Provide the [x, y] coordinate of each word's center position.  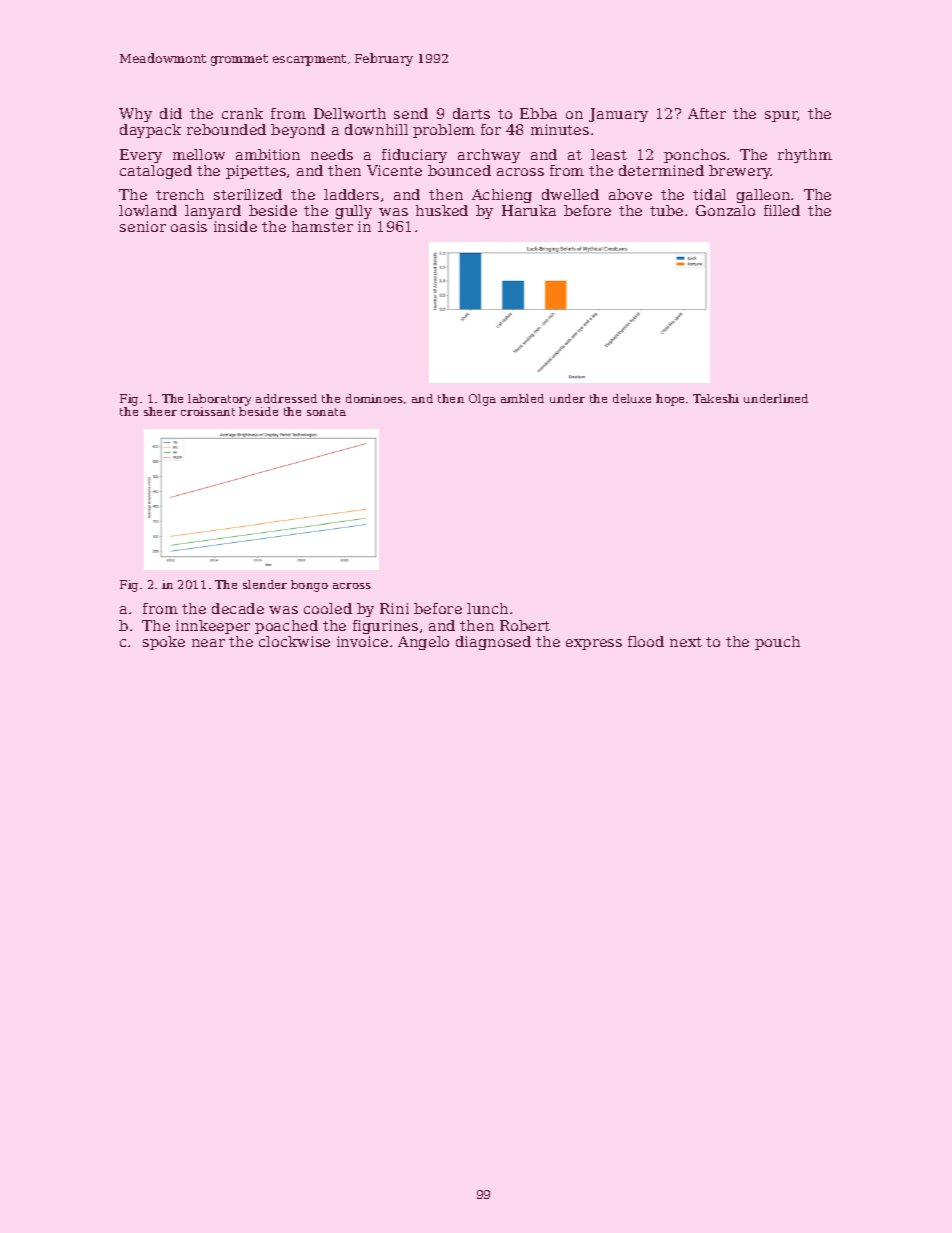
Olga [482, 400]
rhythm [805, 156]
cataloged [156, 172]
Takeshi [716, 398]
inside [235, 226]
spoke [164, 643]
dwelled [570, 194]
